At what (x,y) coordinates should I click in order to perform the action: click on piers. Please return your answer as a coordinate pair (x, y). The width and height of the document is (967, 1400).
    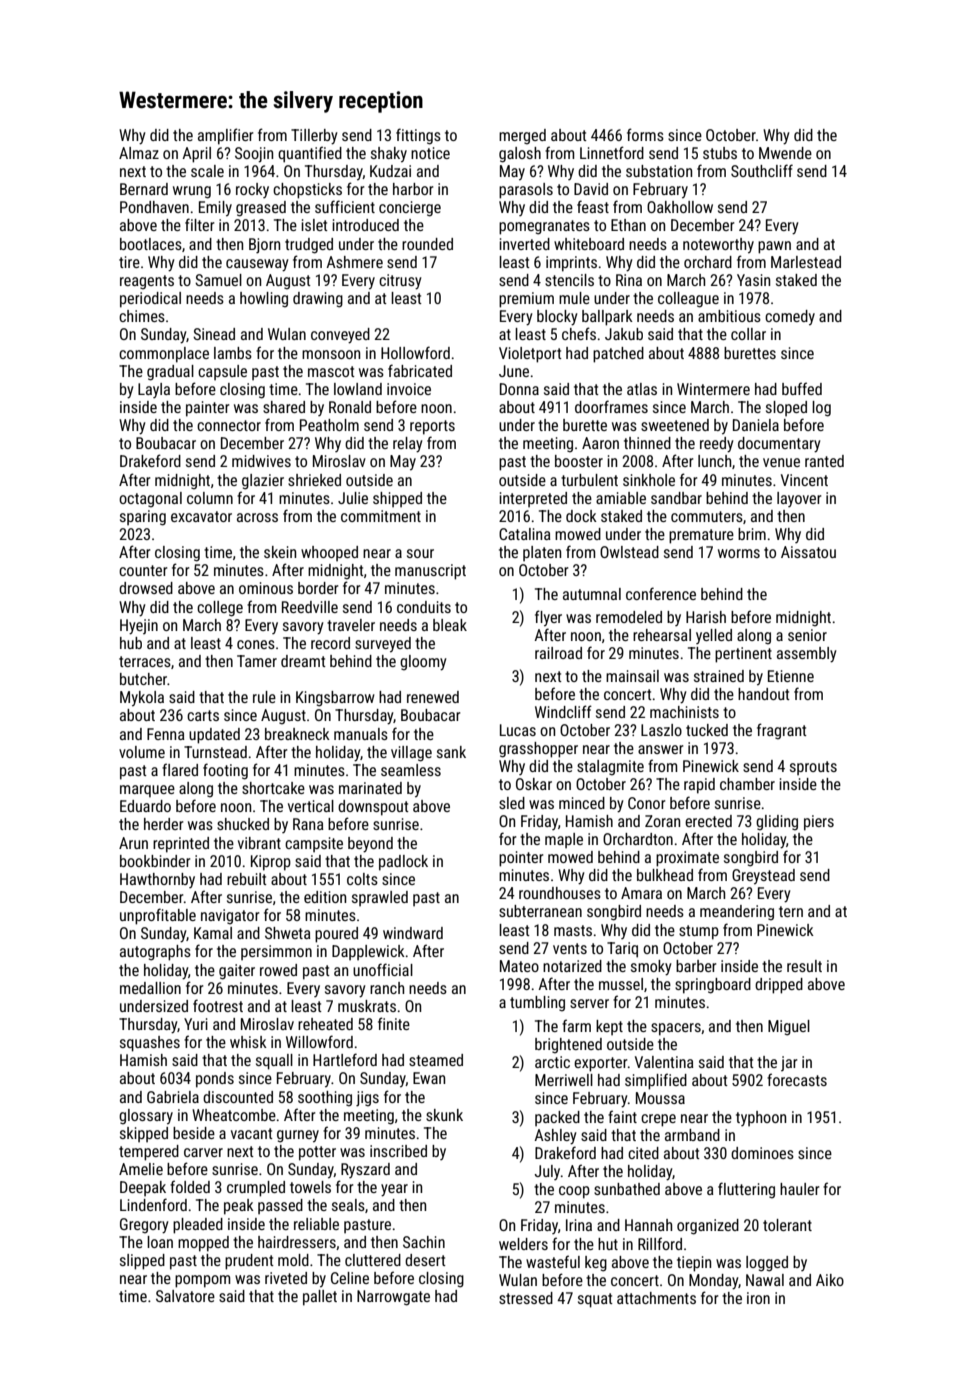
    Looking at the image, I should click on (819, 823).
